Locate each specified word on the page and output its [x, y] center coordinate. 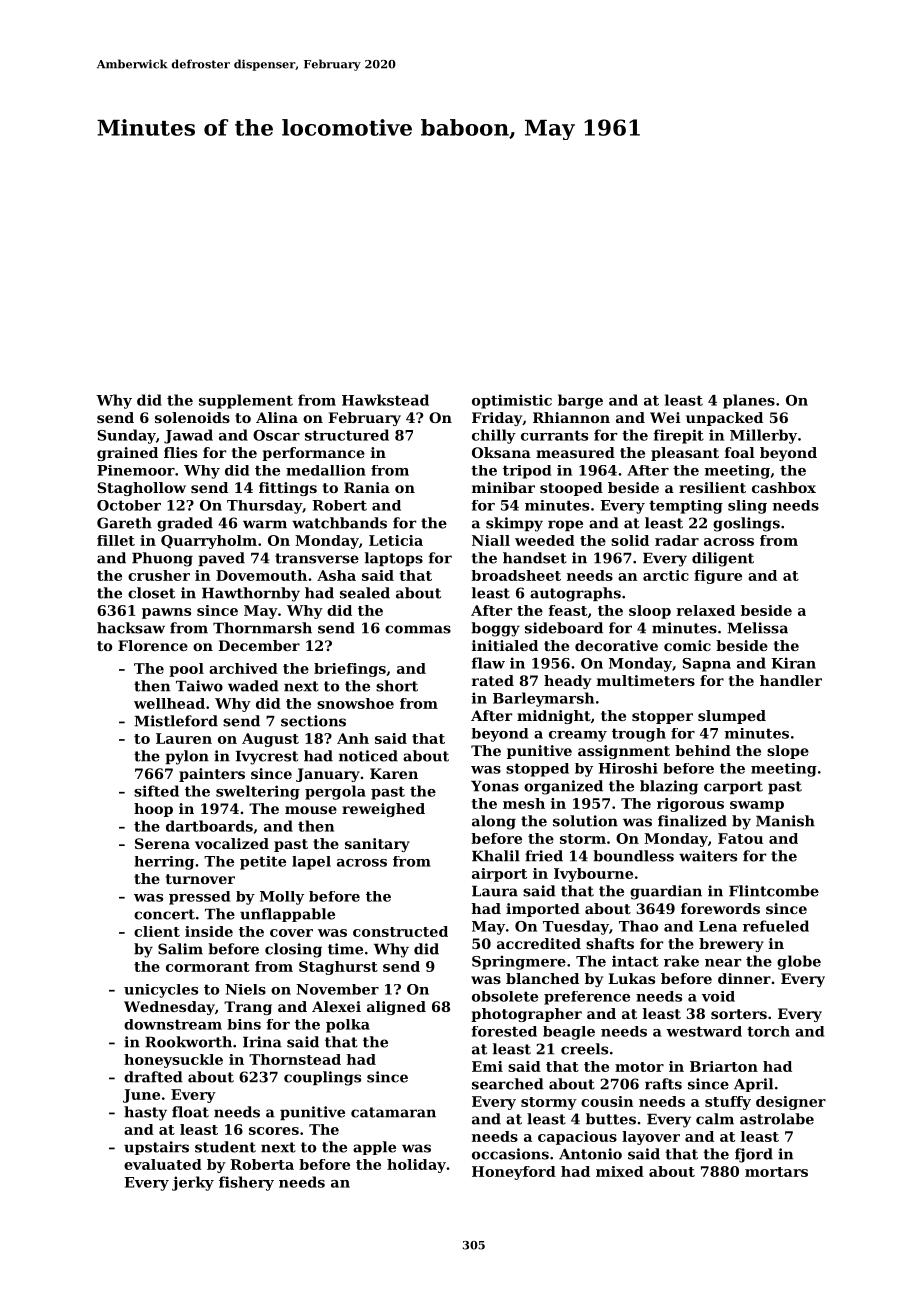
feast [568, 610]
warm [265, 524]
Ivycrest [267, 758]
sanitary [377, 845]
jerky [193, 1183]
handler [791, 680]
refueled [776, 926]
